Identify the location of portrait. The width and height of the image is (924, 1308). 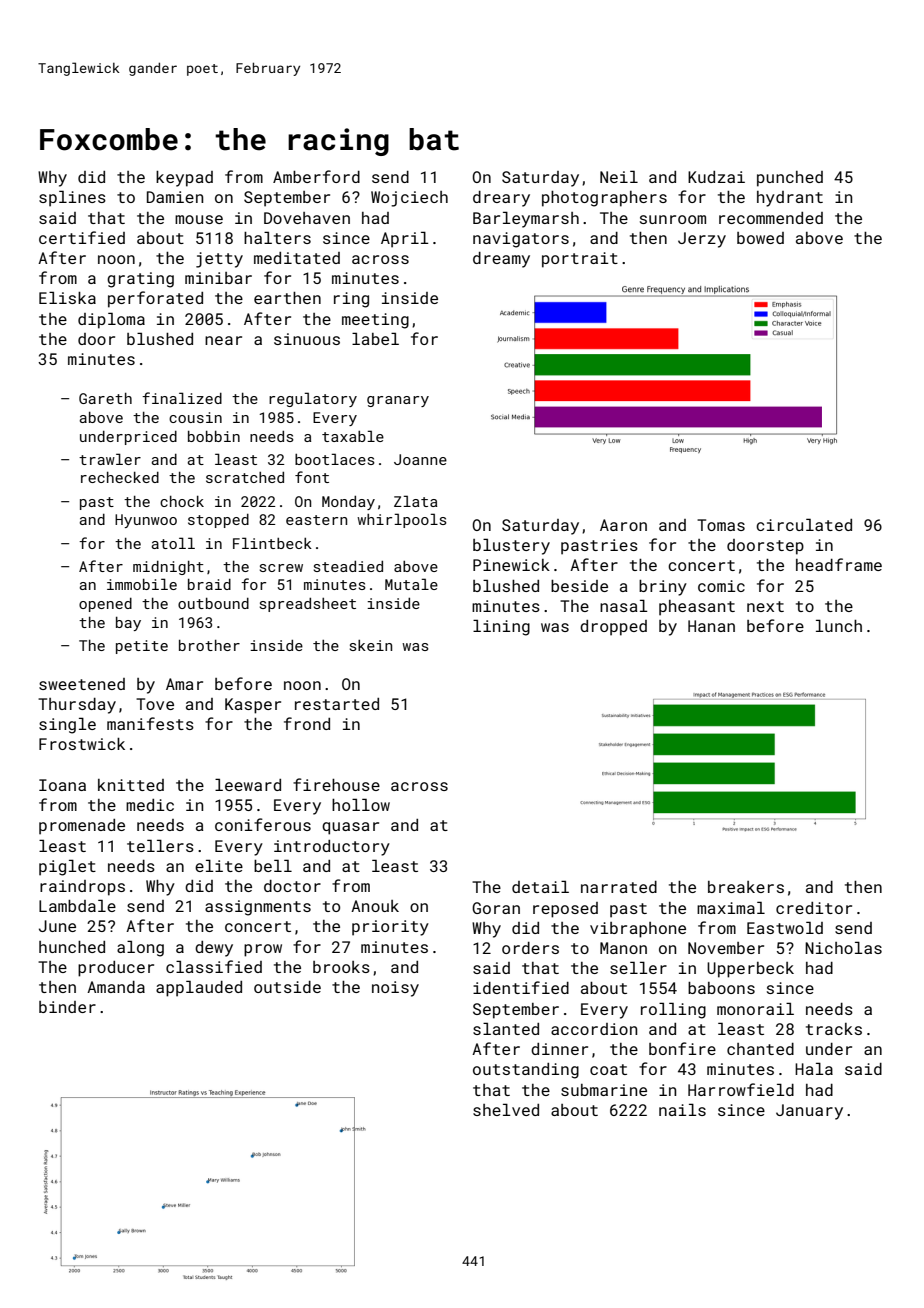
(580, 260).
